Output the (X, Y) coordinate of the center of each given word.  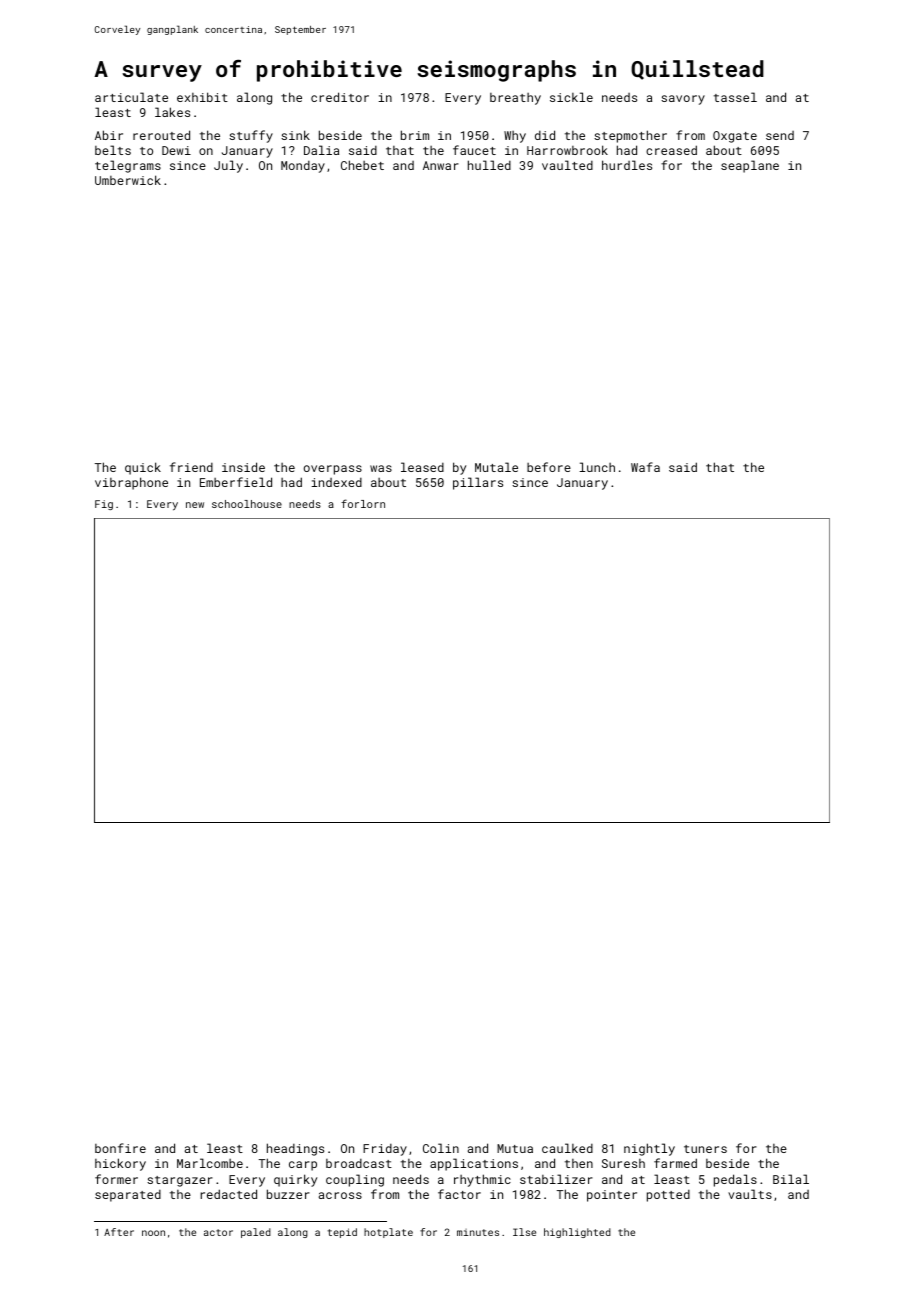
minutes (478, 1232)
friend (191, 467)
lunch (597, 467)
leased (422, 467)
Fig (104, 505)
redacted (228, 1194)
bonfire (120, 1148)
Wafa (645, 467)
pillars (478, 483)
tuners (705, 1149)
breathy (515, 99)
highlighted (577, 1233)
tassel (735, 97)
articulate (131, 97)
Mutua (515, 1148)
